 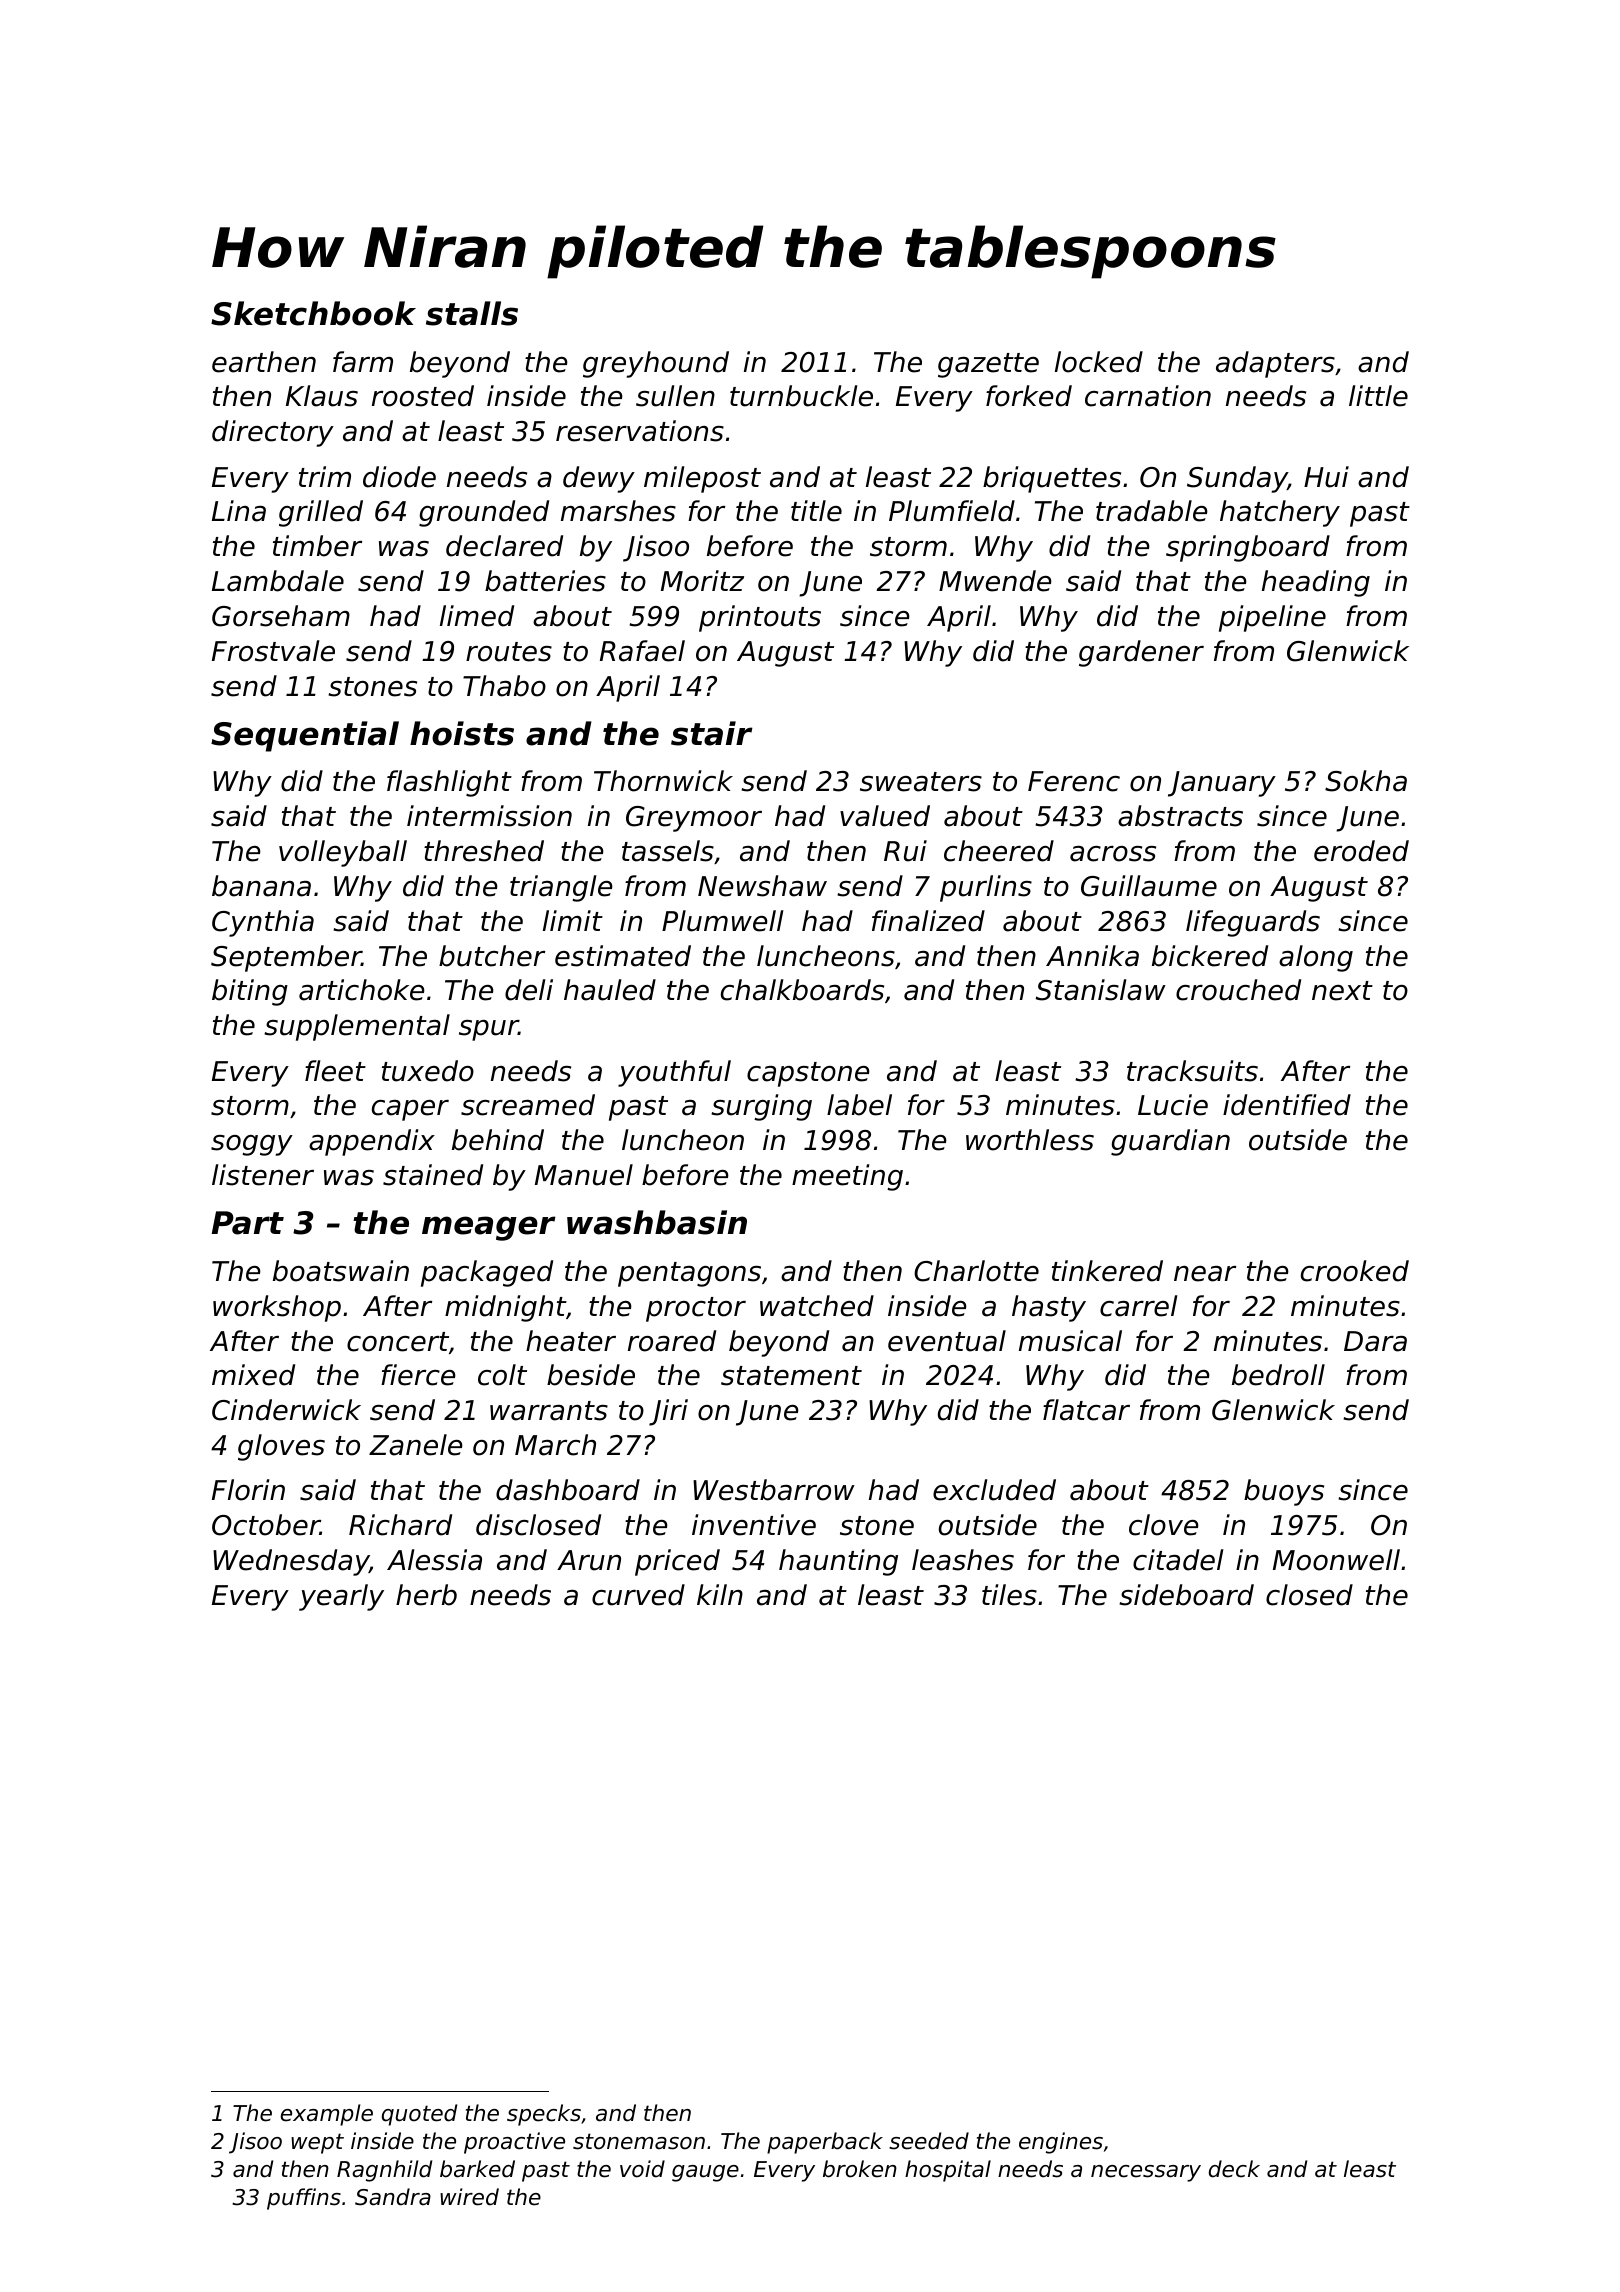 What do you see at coordinates (656, 364) in the document?
I see `greyhound` at bounding box center [656, 364].
